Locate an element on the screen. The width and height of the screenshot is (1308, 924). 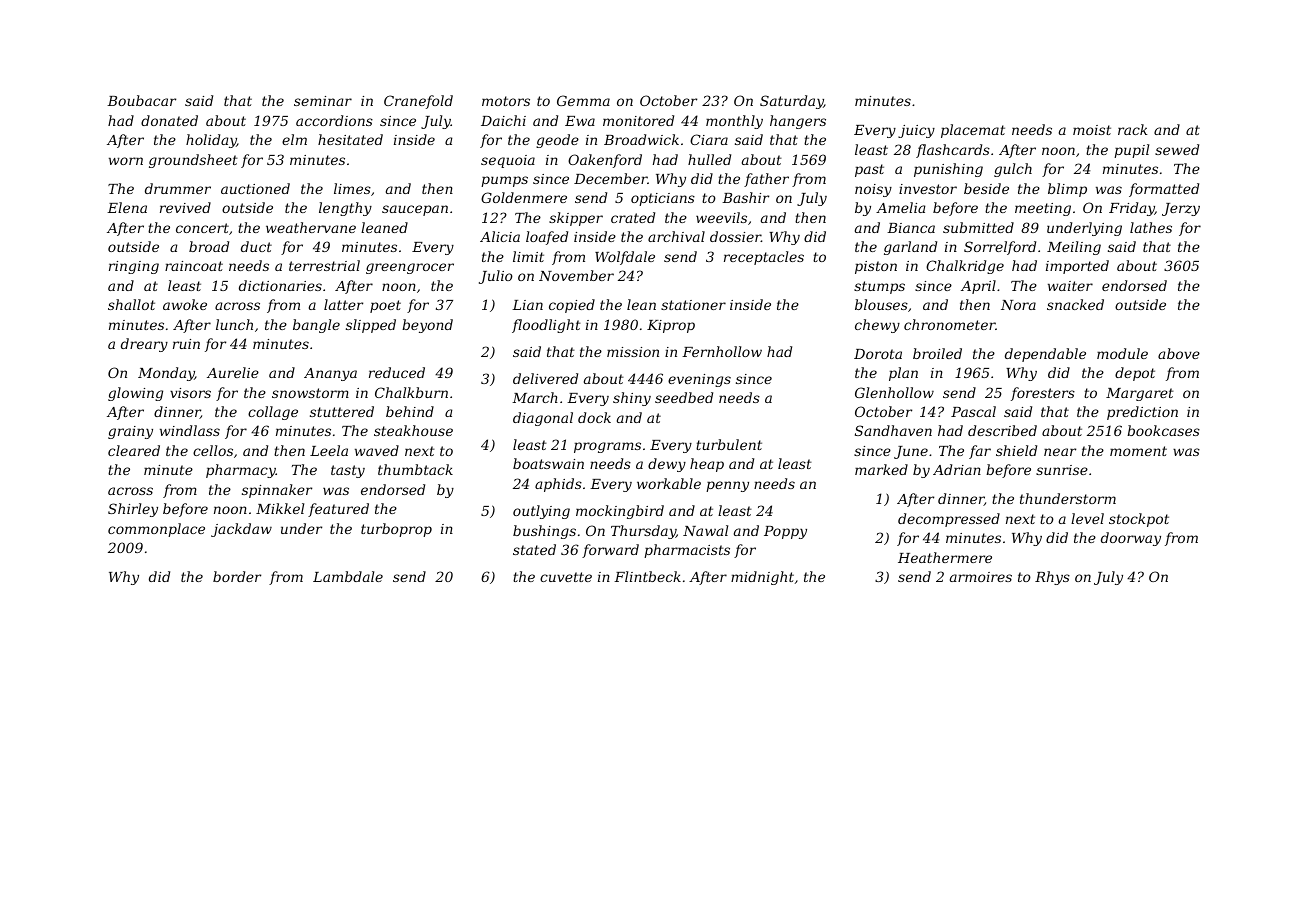
snacked is located at coordinates (1075, 304).
